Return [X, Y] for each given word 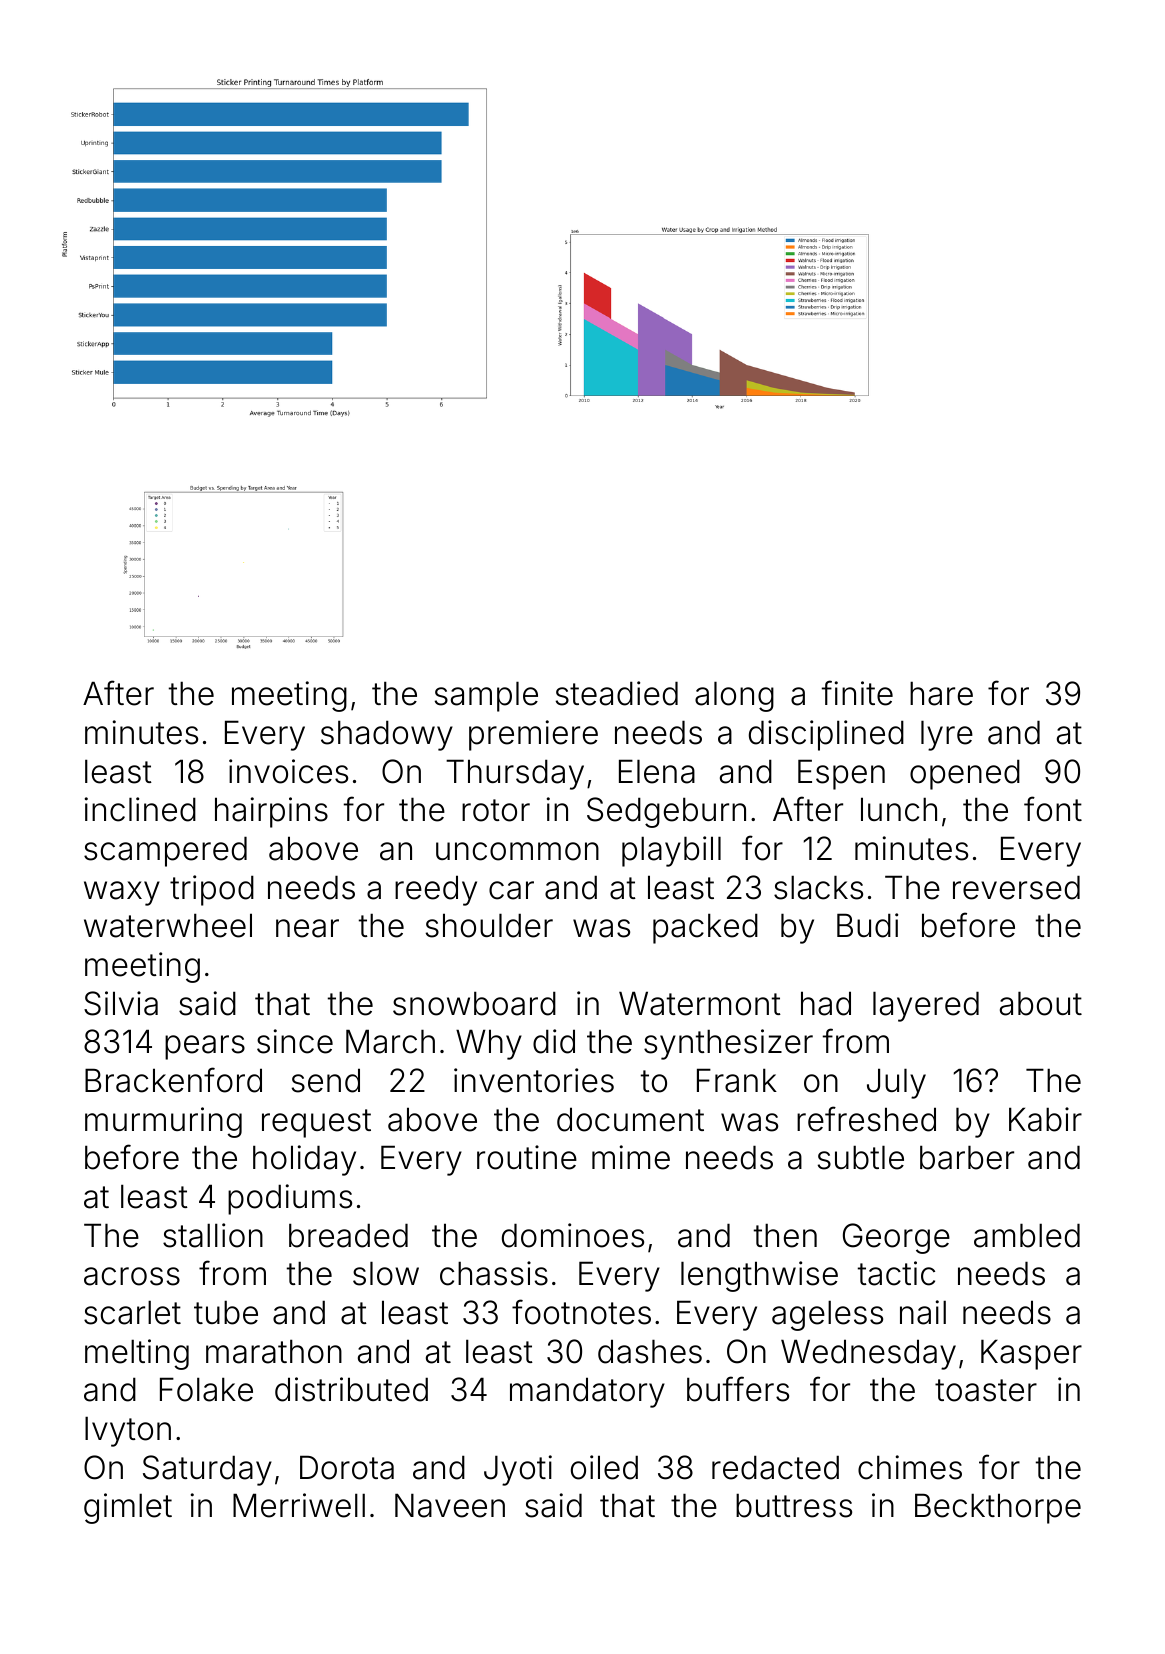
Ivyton [128, 1431]
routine [527, 1157]
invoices [288, 771]
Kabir [1045, 1119]
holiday [304, 1160]
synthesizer [728, 1044]
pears [205, 1047]
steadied [617, 693]
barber [967, 1157]
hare [941, 693]
